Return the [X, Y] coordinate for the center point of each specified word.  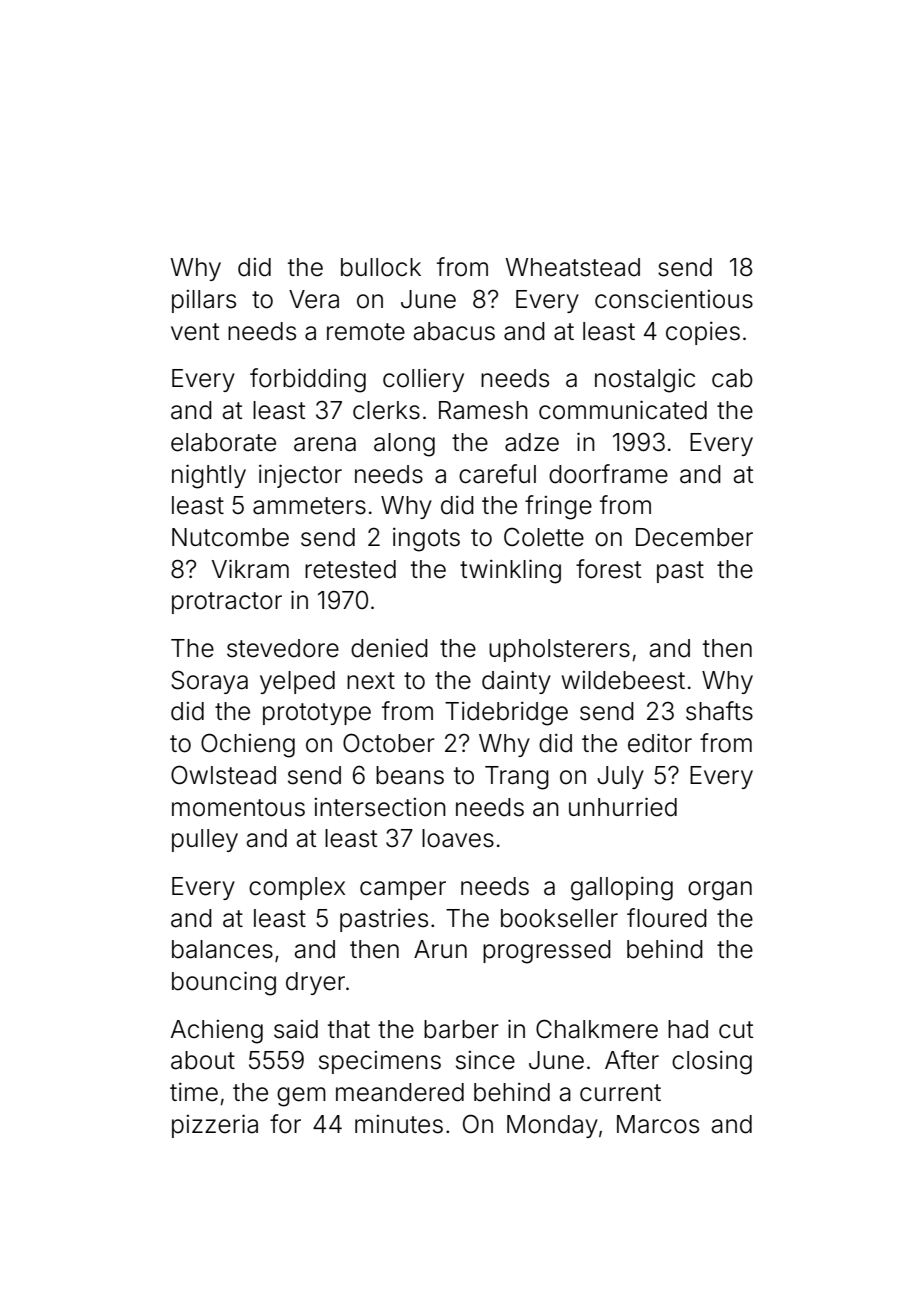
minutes [399, 1124]
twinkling [510, 571]
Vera [314, 299]
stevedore [283, 648]
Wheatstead [572, 267]
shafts [719, 711]
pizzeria [215, 1126]
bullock [381, 267]
